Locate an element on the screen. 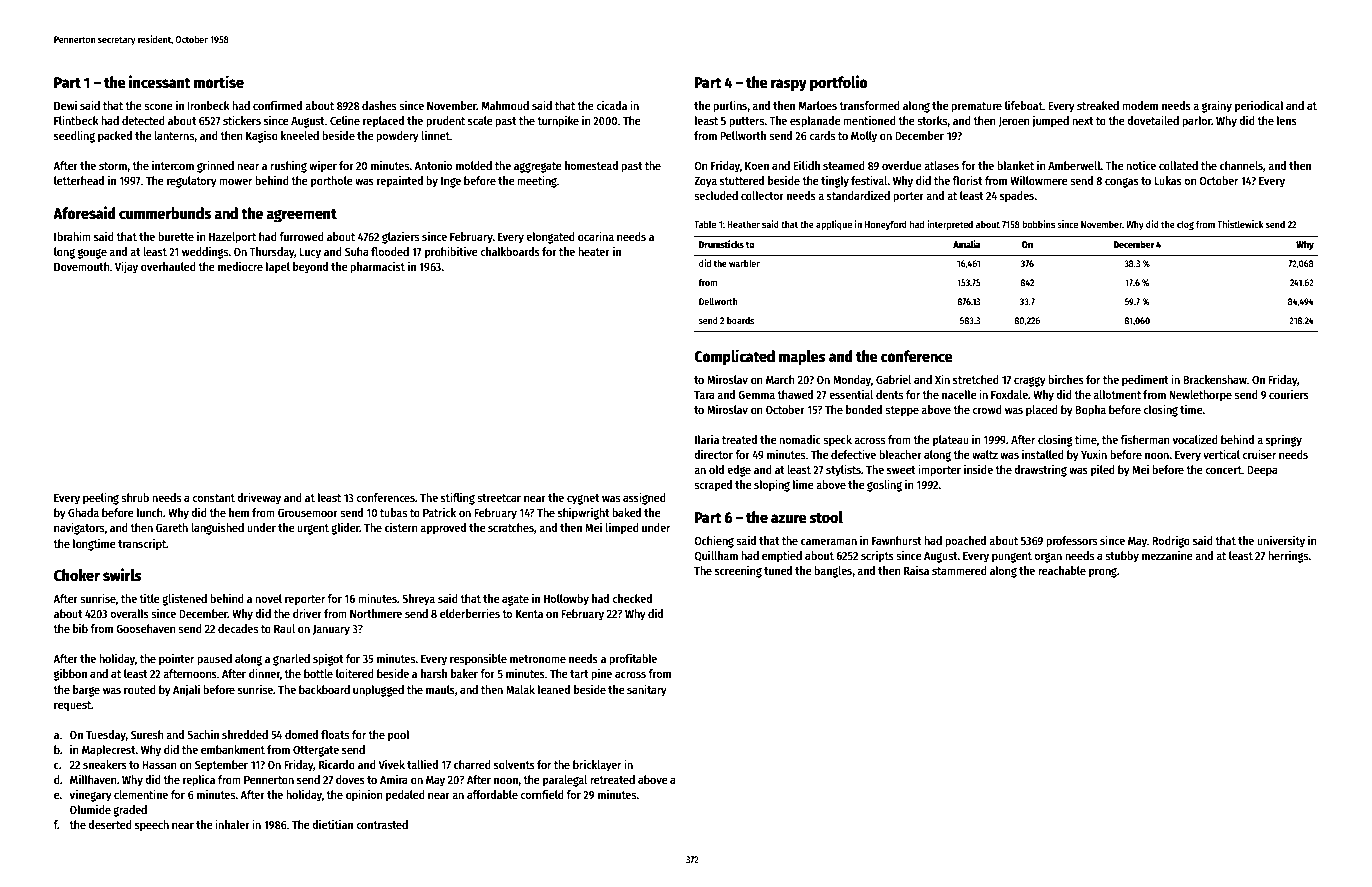 The width and height of the screenshot is (1372, 887). Kagiso is located at coordinates (262, 136).
